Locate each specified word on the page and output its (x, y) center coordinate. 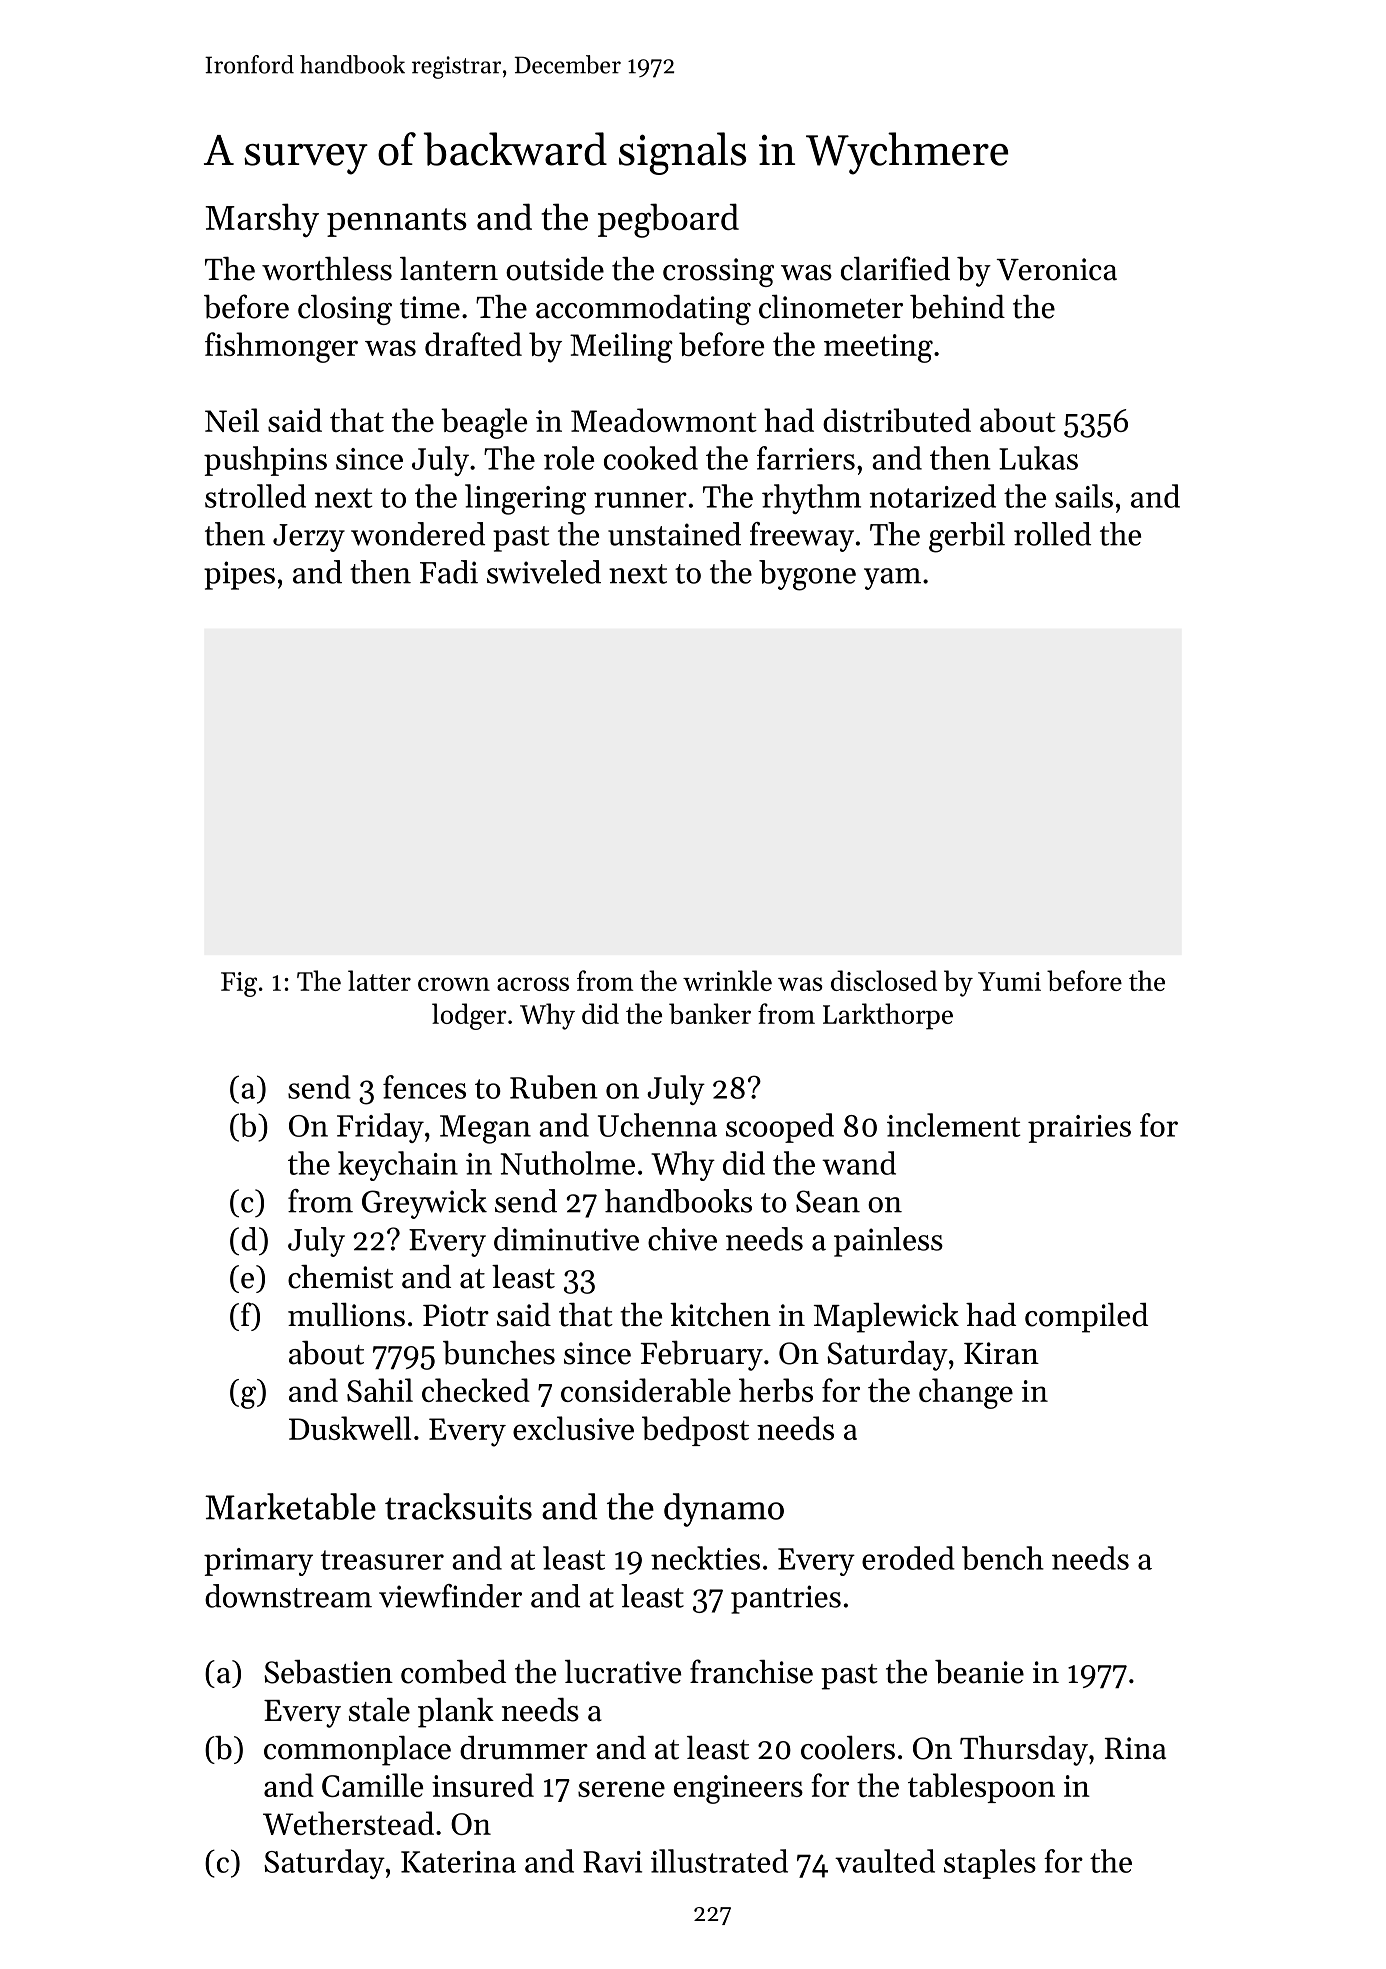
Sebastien (328, 1672)
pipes (239, 575)
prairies (1079, 1129)
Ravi (612, 1862)
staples (990, 1864)
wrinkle (727, 980)
